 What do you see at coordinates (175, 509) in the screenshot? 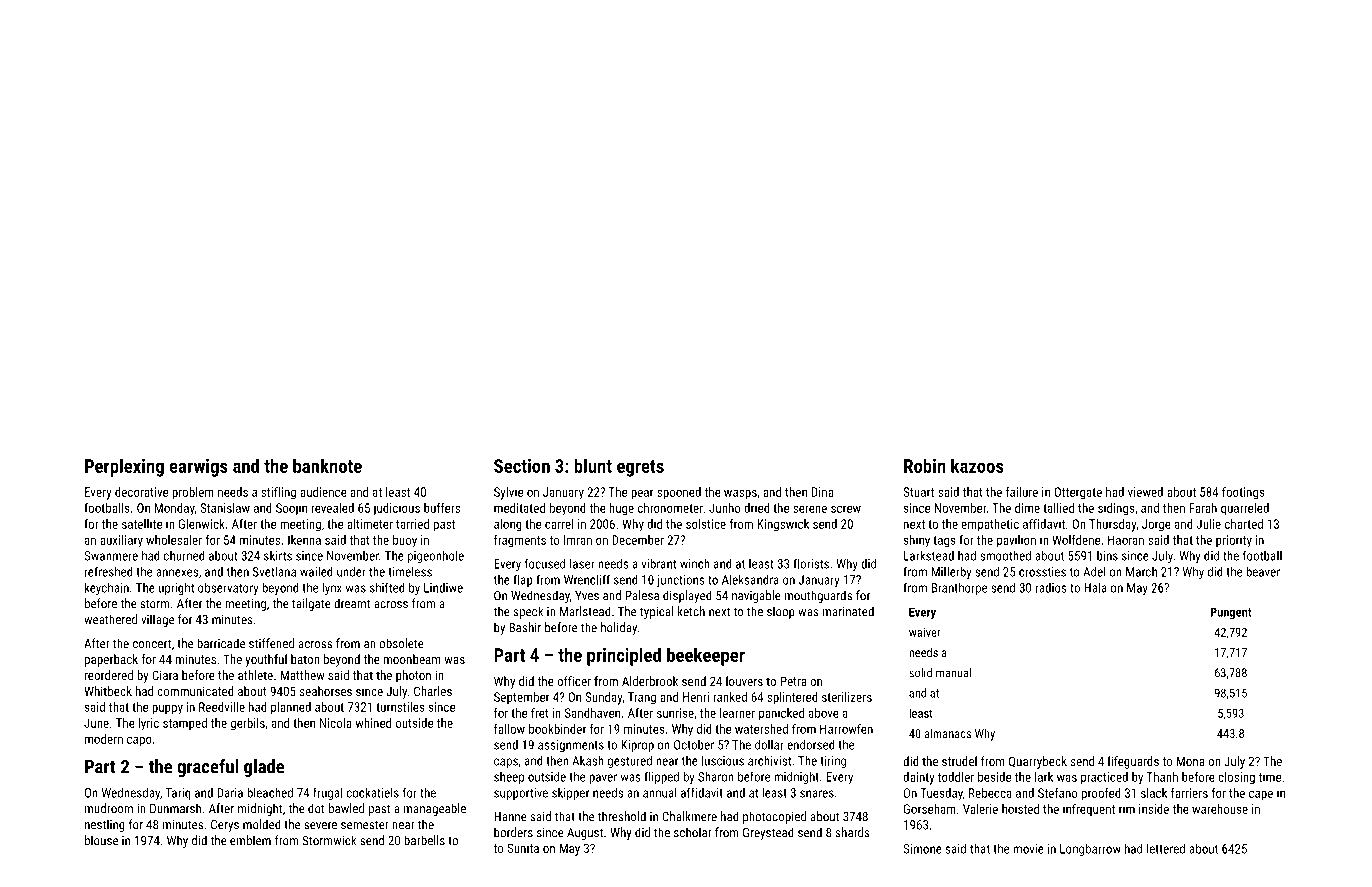
I see `Monday` at bounding box center [175, 509].
